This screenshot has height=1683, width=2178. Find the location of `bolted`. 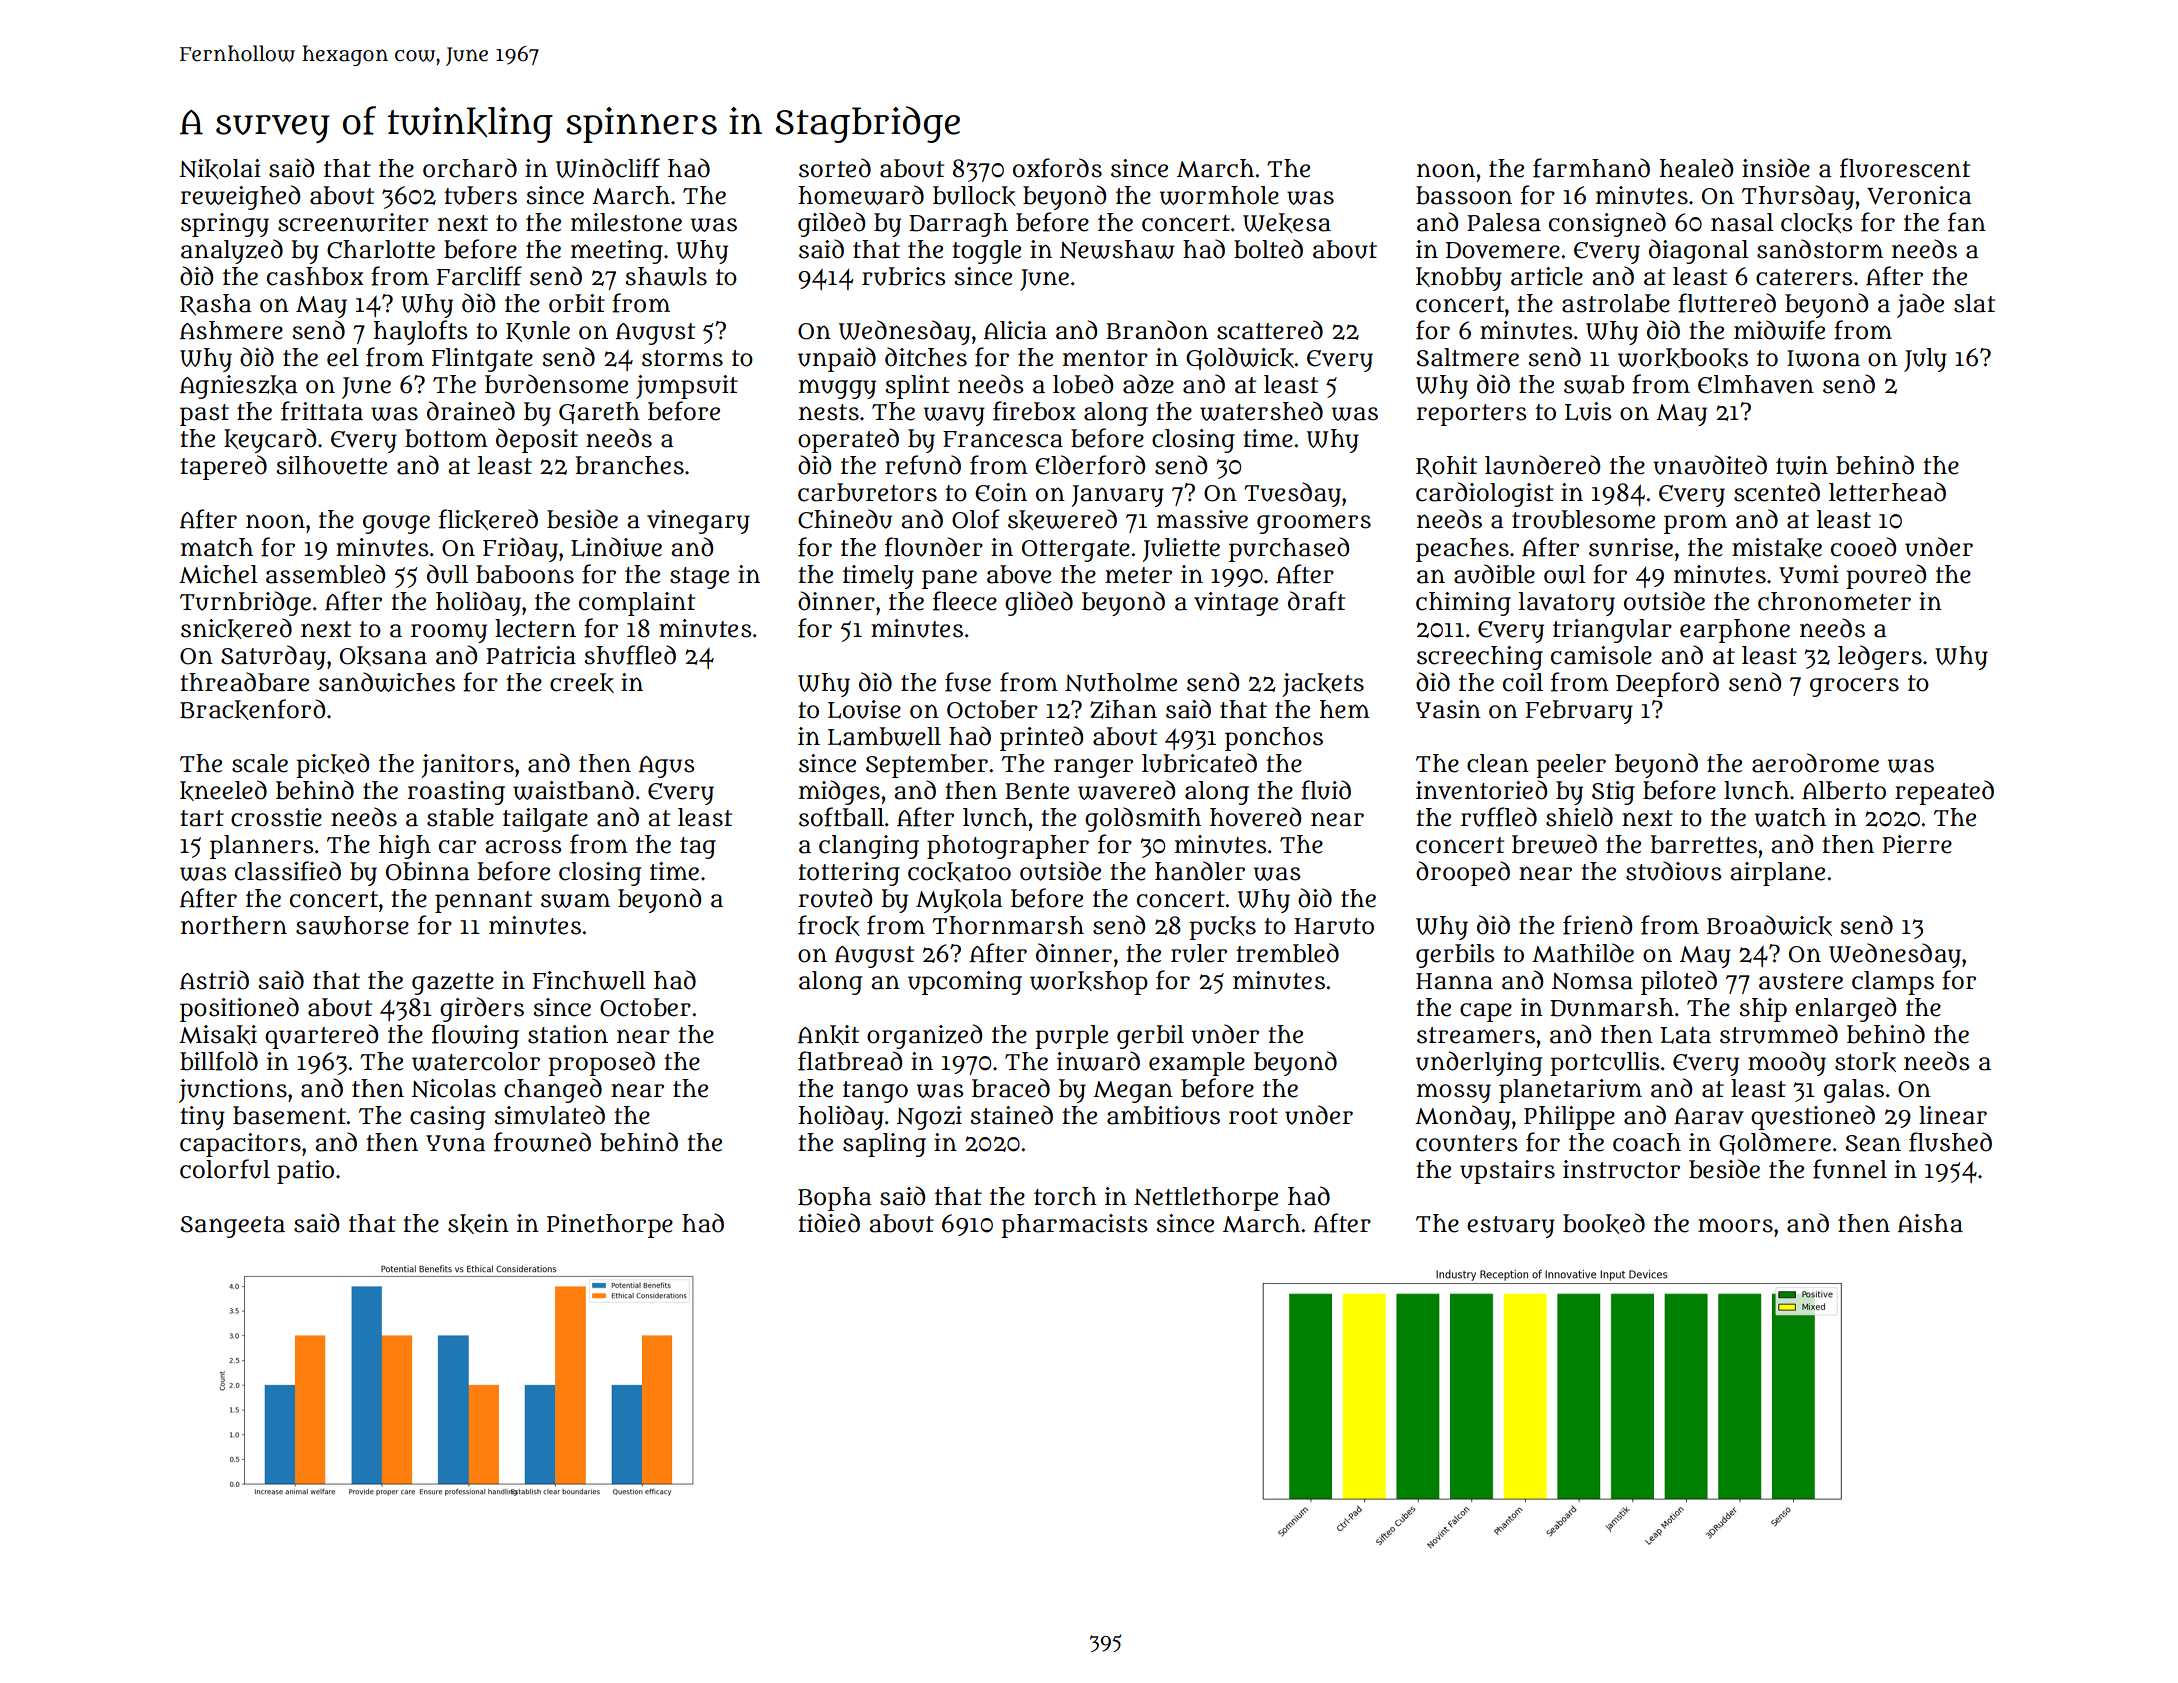

bolted is located at coordinates (1268, 249).
